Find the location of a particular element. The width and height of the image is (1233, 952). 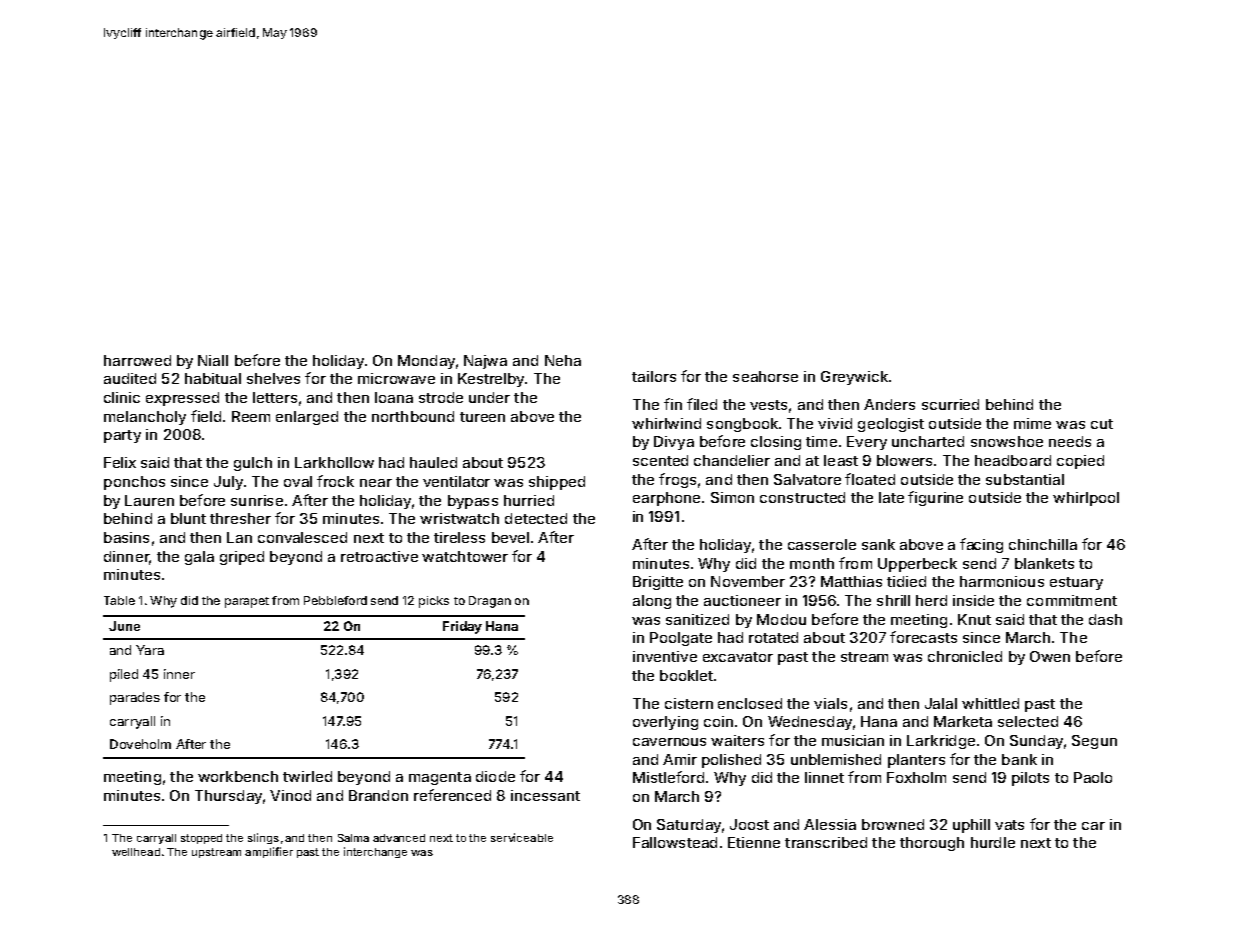

Mistleford is located at coordinates (668, 777).
